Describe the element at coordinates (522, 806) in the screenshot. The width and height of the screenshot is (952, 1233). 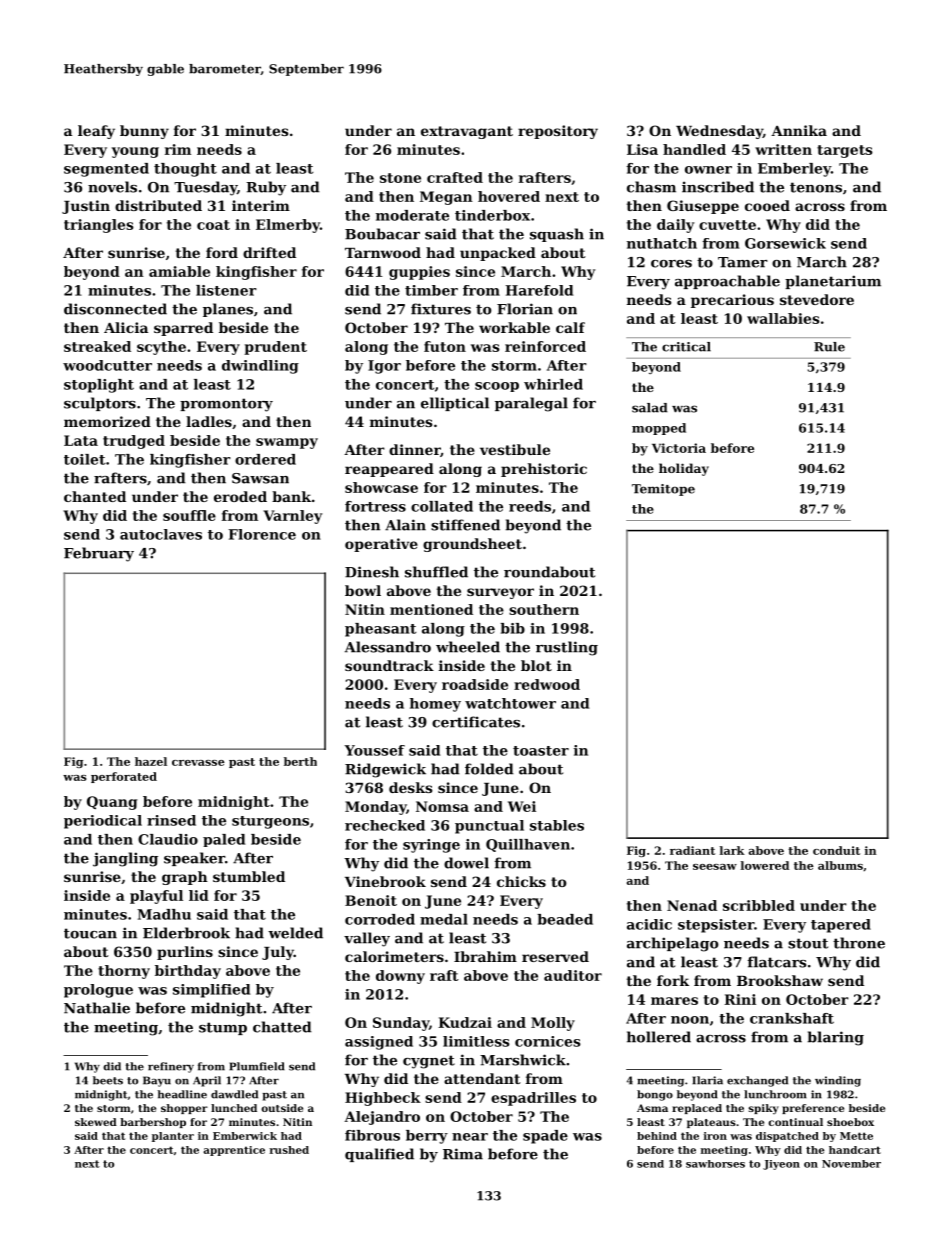
I see `Wei` at that location.
